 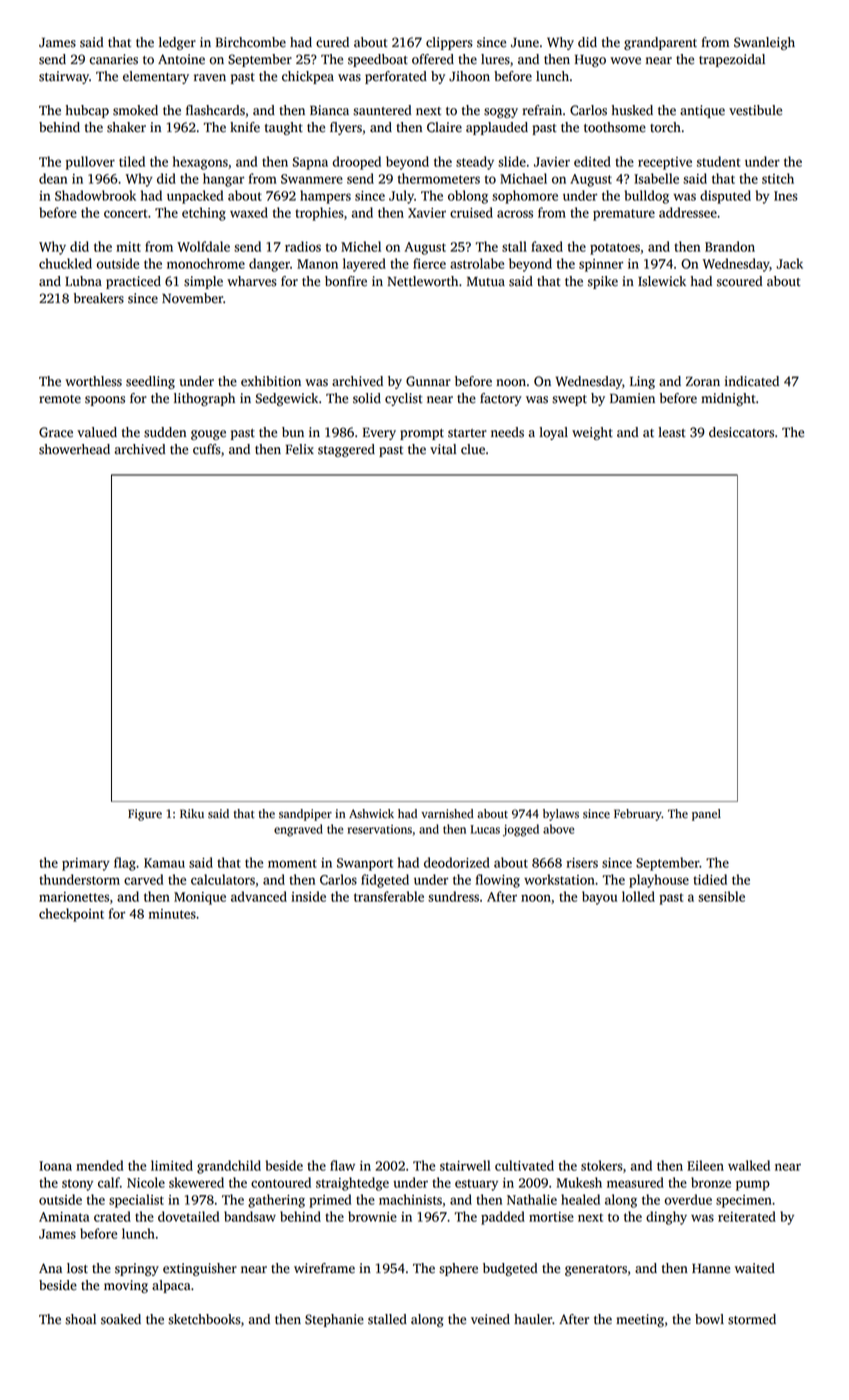 I want to click on grandparent, so click(x=660, y=43).
